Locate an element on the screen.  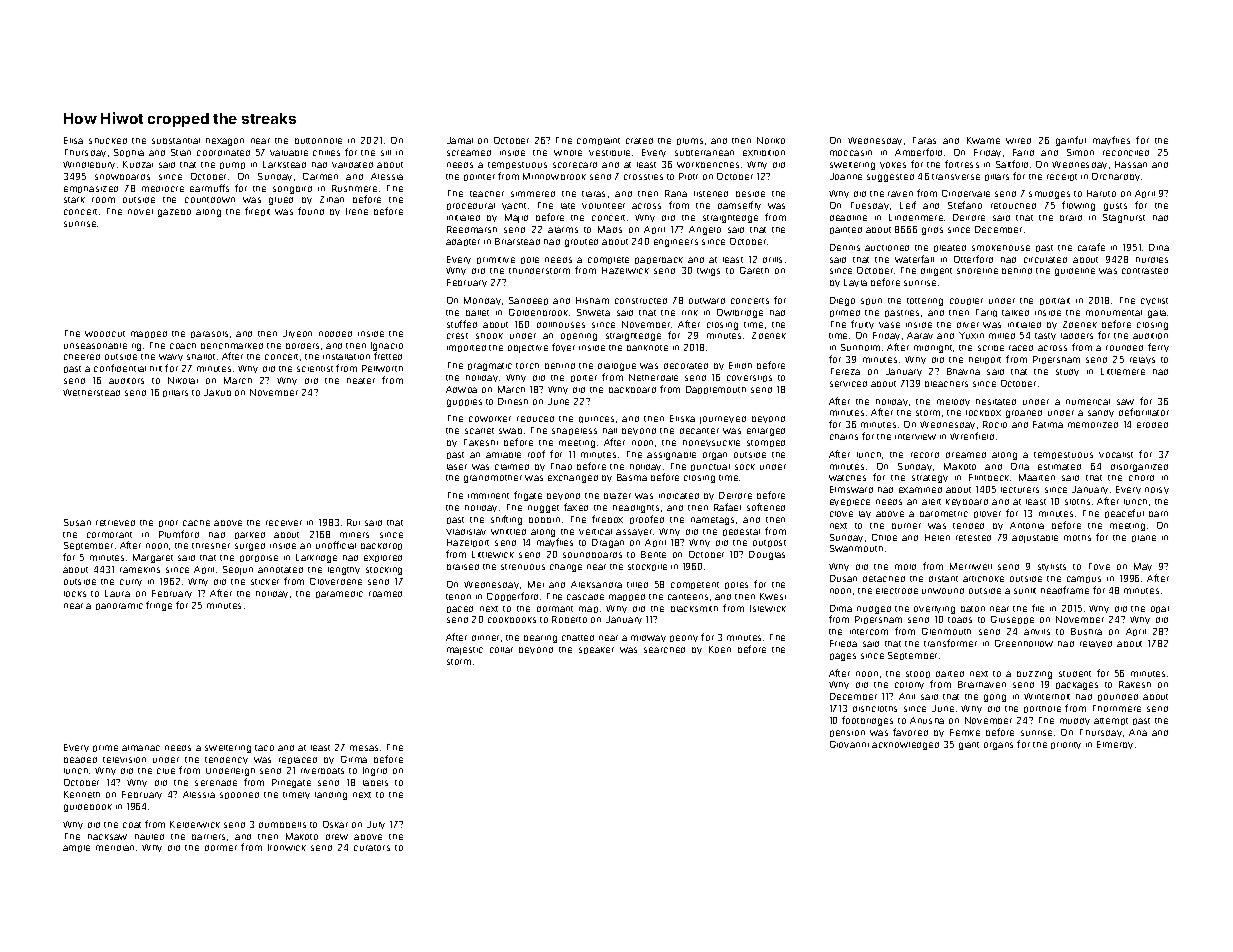
Orla is located at coordinates (1020, 466).
